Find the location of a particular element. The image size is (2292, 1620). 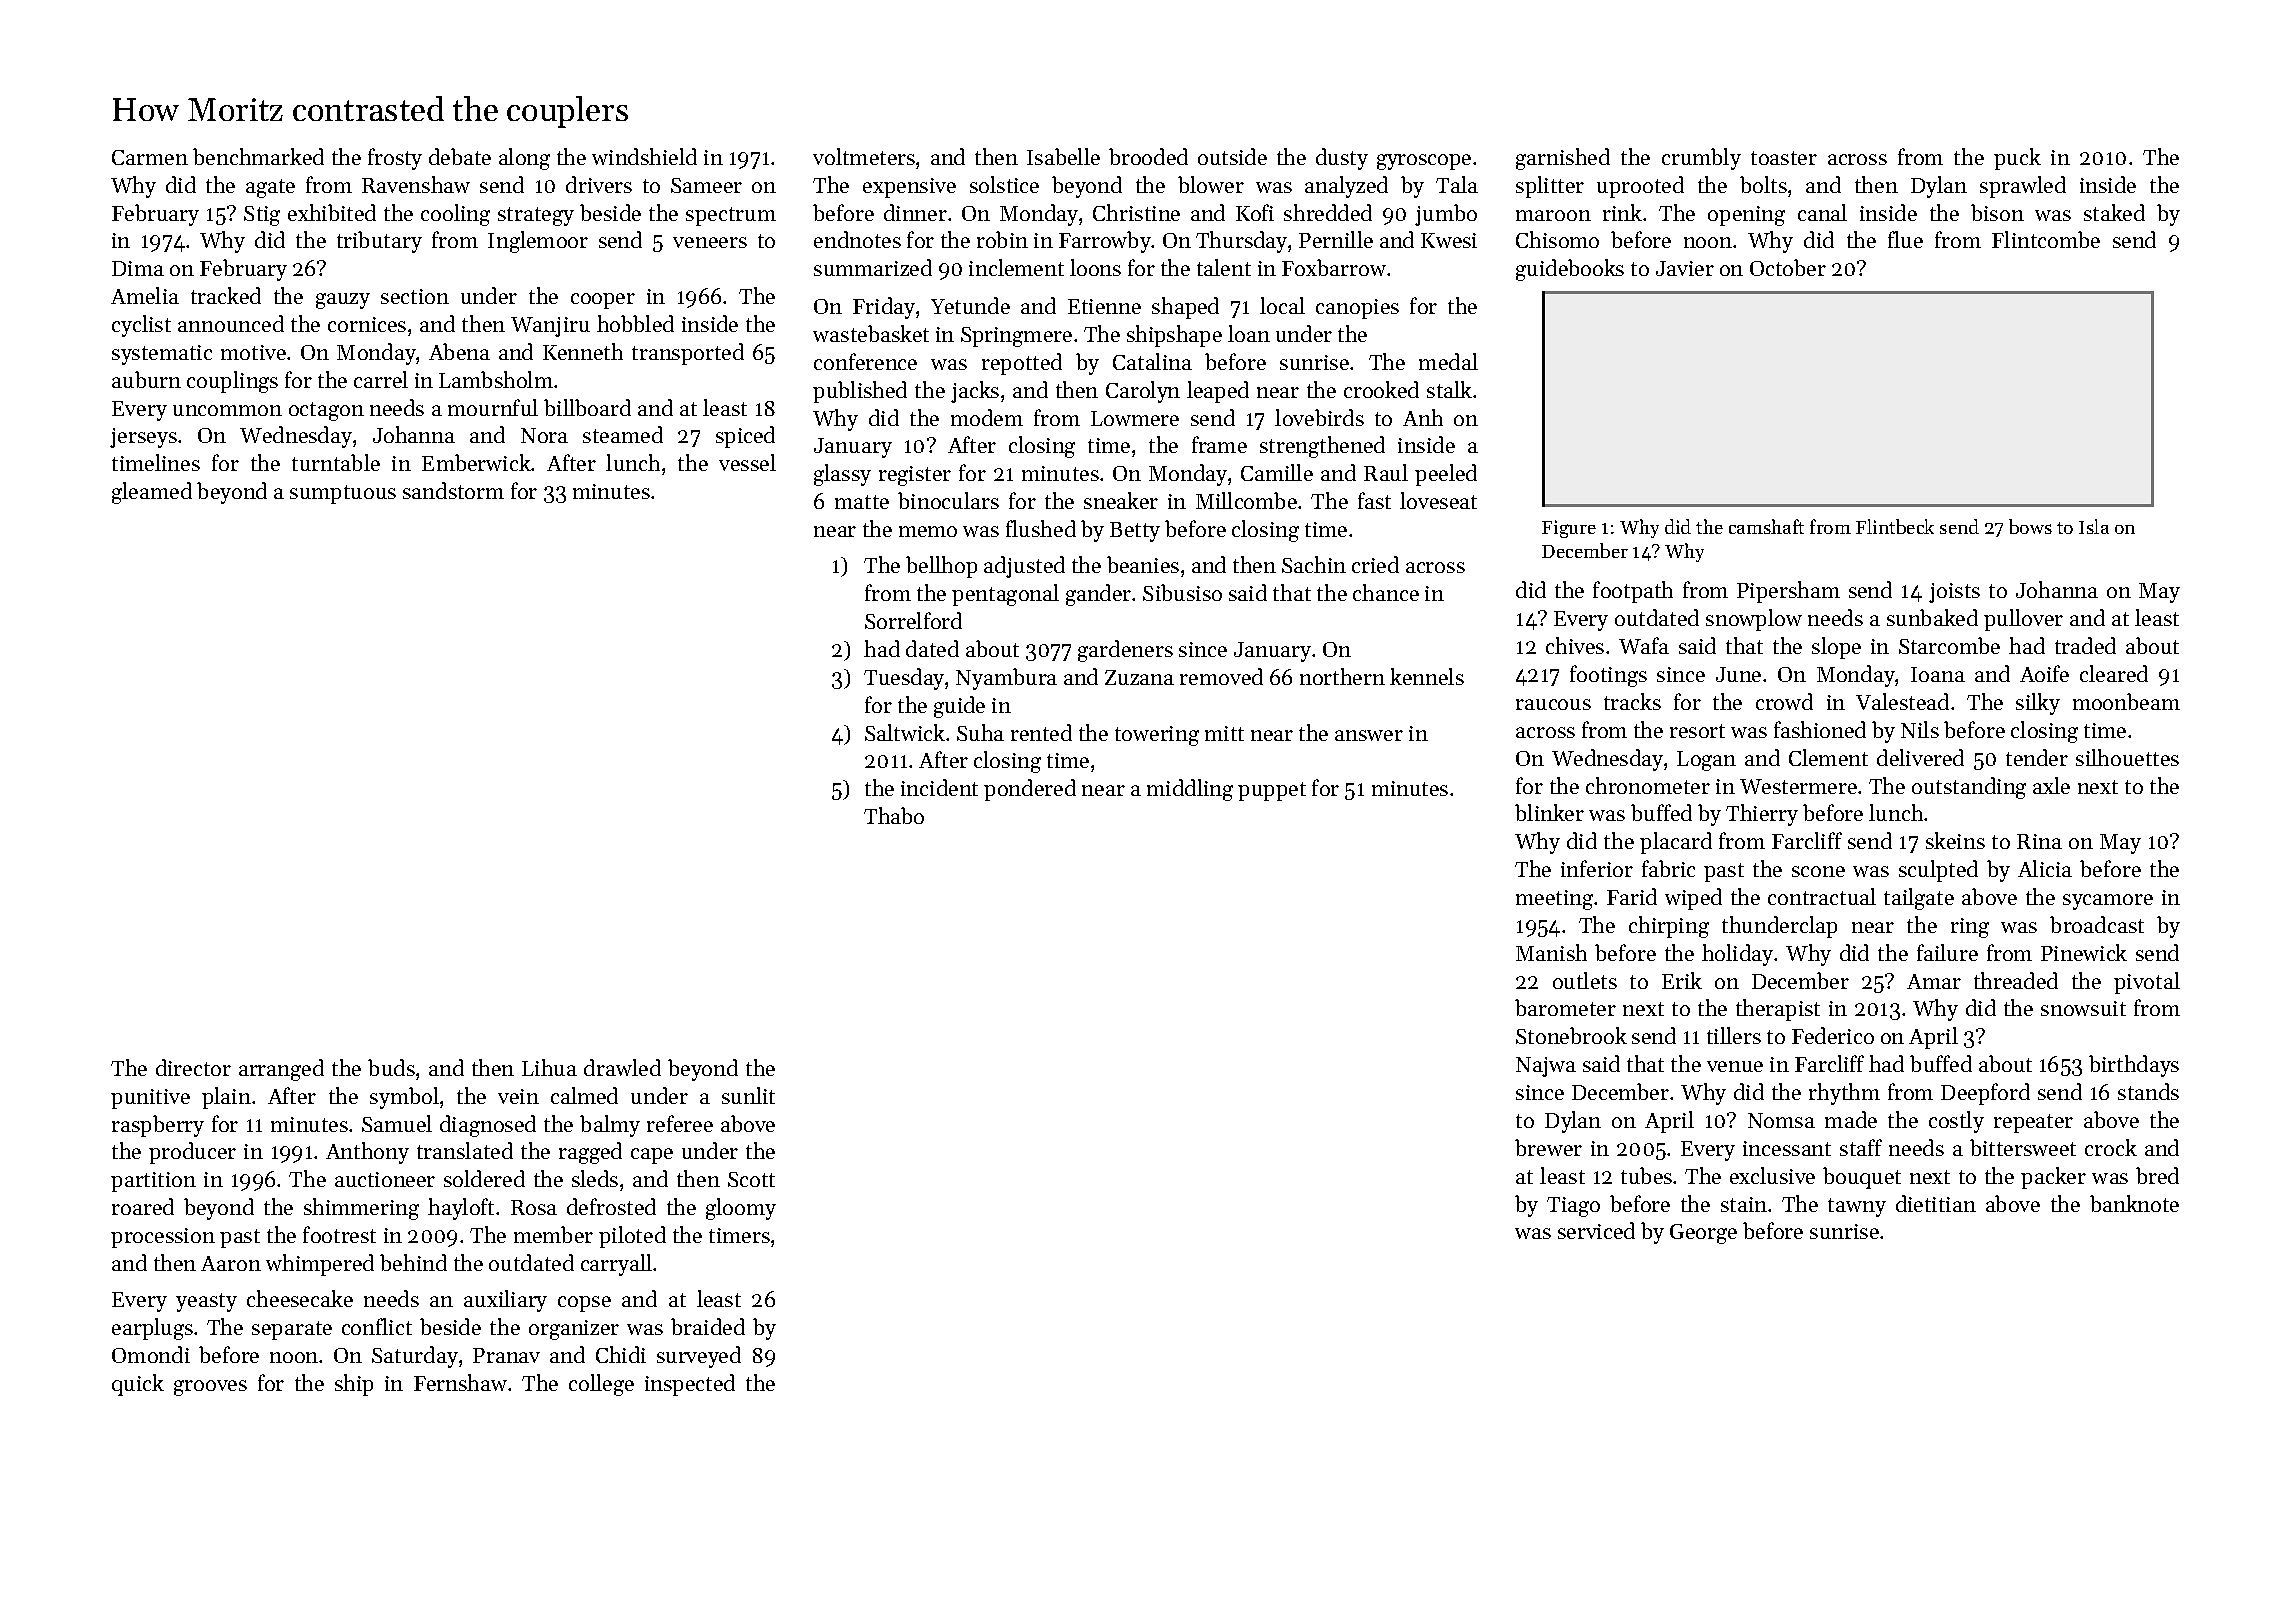

register is located at coordinates (915, 476).
